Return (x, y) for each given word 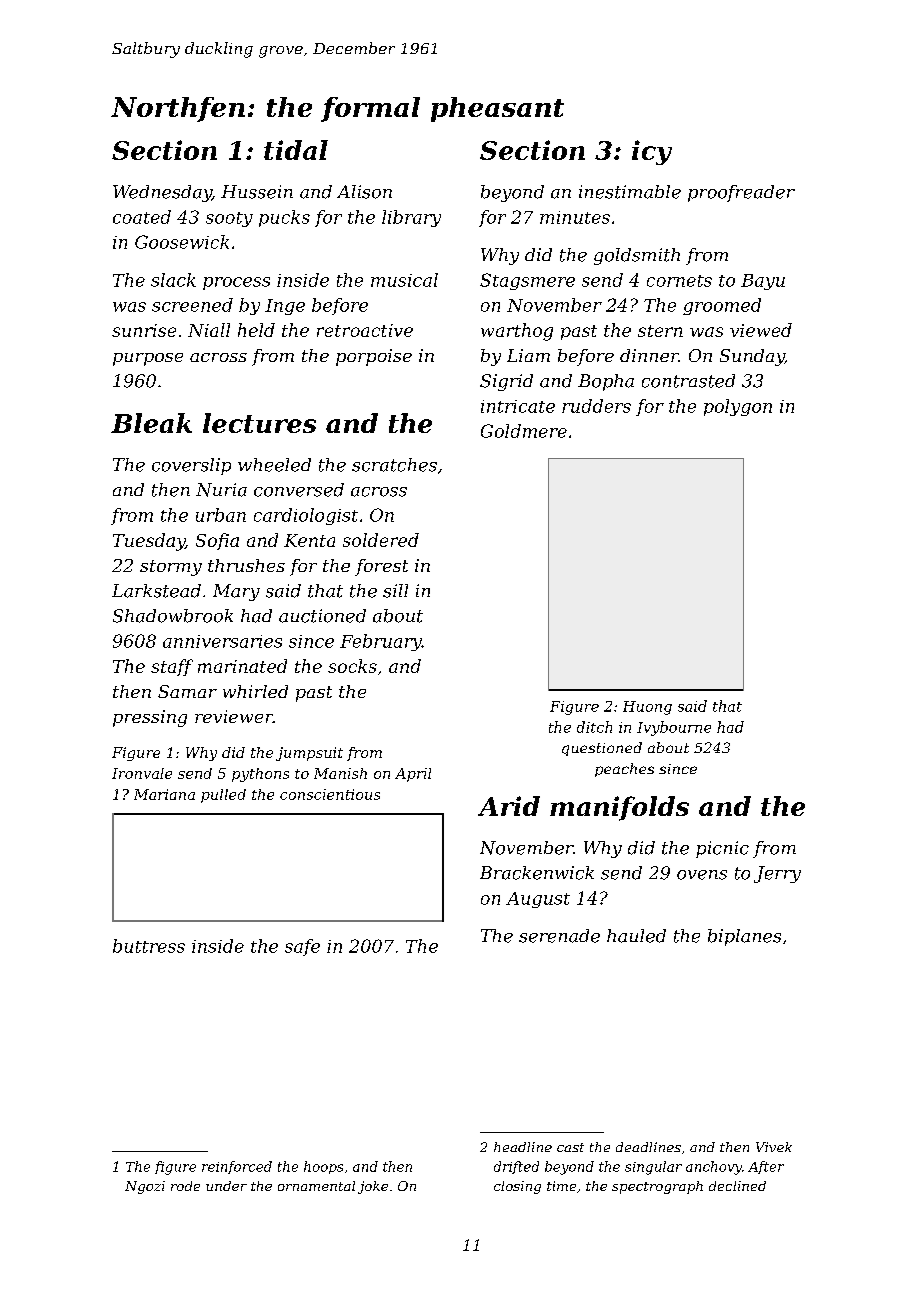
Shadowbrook (173, 616)
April (413, 775)
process (236, 283)
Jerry (777, 874)
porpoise (374, 357)
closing (517, 1187)
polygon (738, 407)
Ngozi (145, 1187)
